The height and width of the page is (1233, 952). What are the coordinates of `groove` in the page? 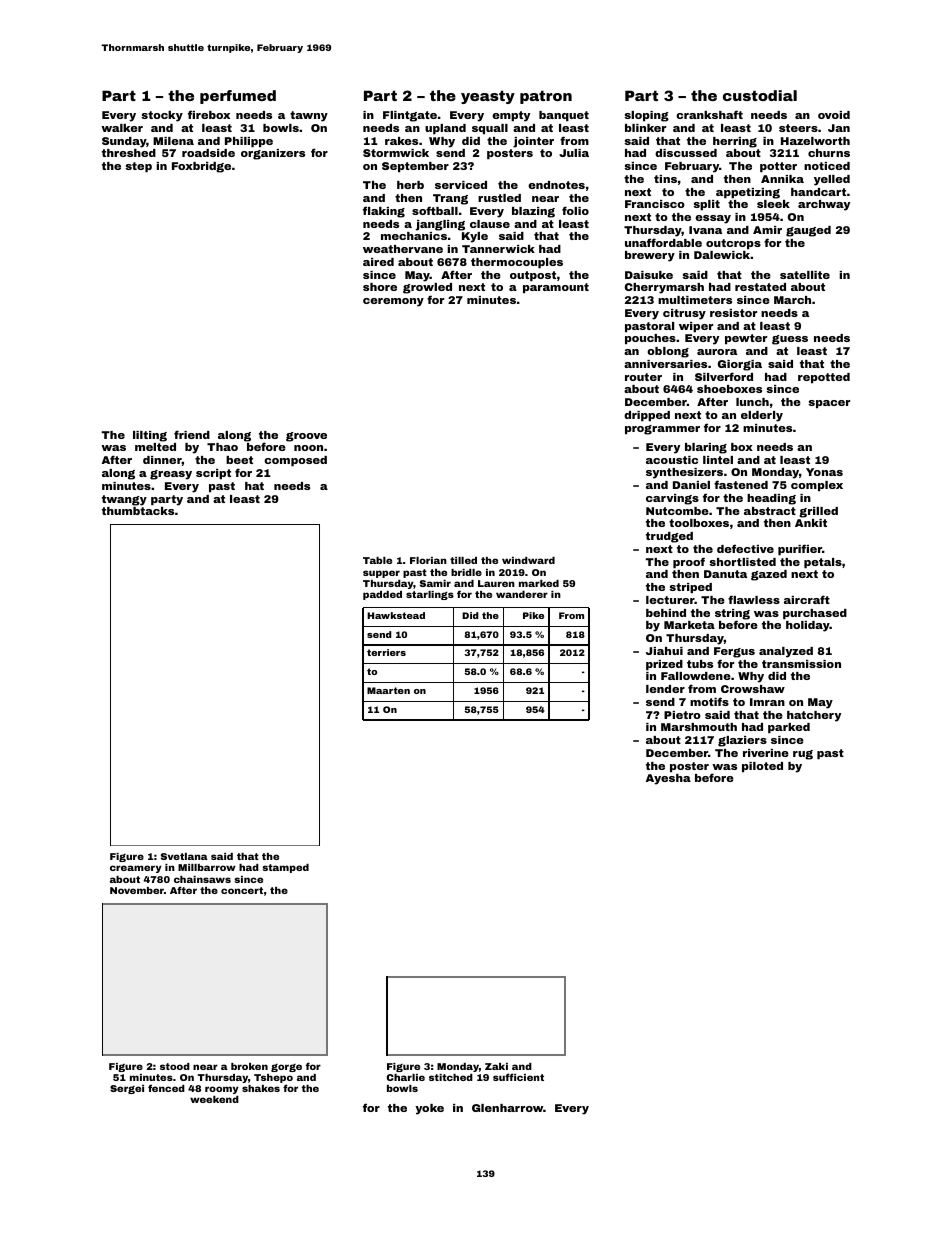 It's located at (306, 437).
